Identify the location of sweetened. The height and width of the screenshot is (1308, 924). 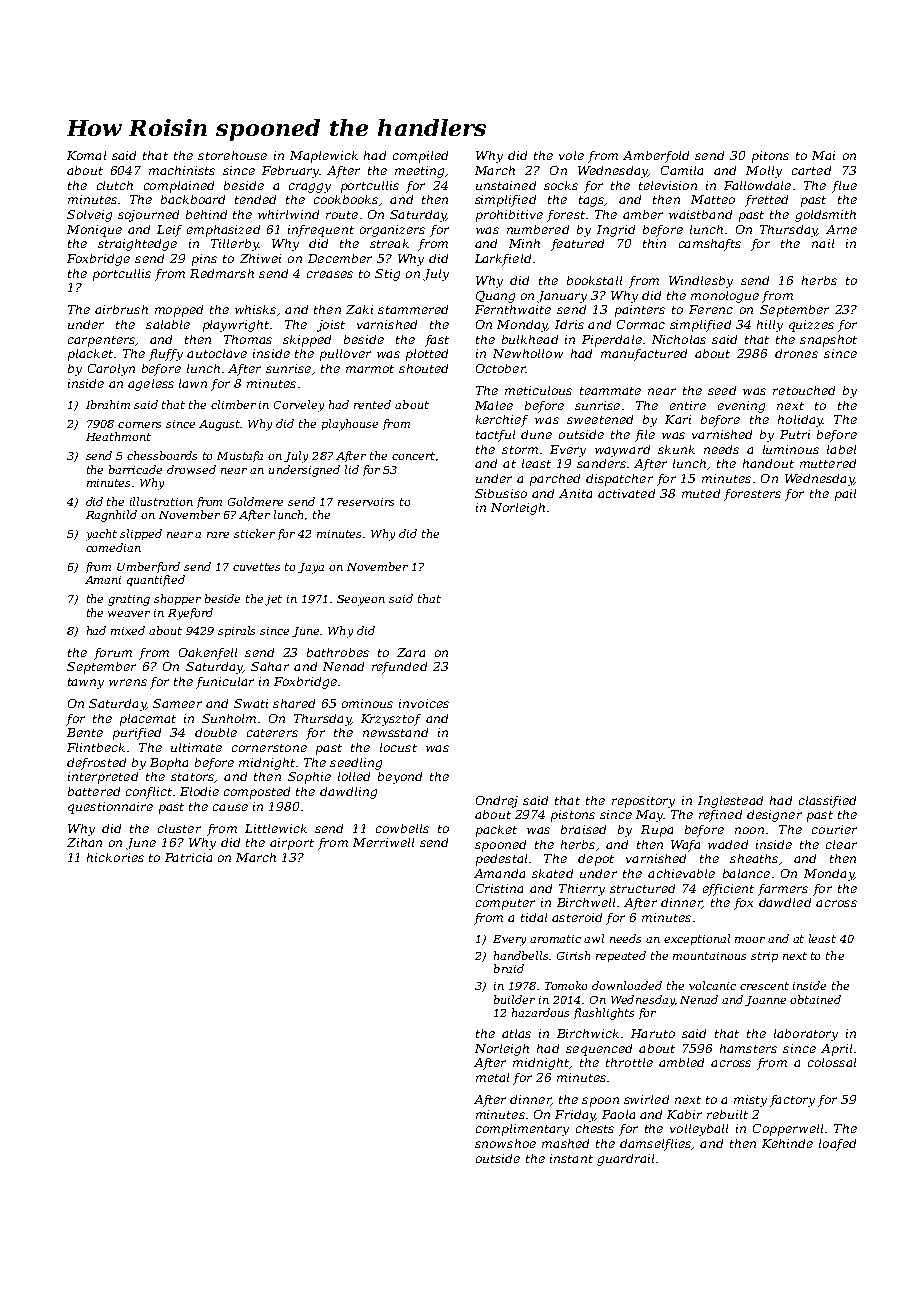
(600, 419).
